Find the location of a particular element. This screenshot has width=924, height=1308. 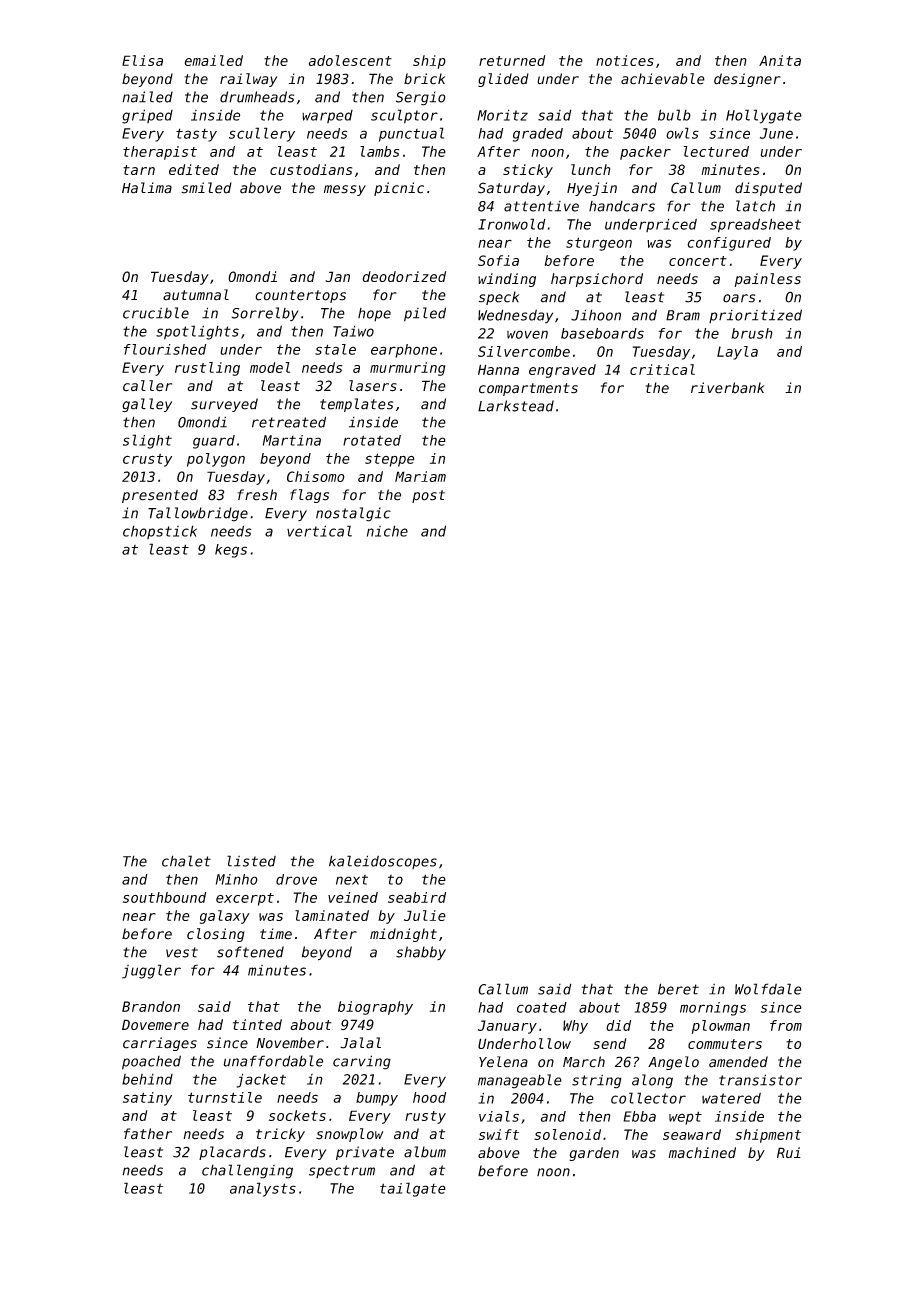

Elisa is located at coordinates (142, 60).
